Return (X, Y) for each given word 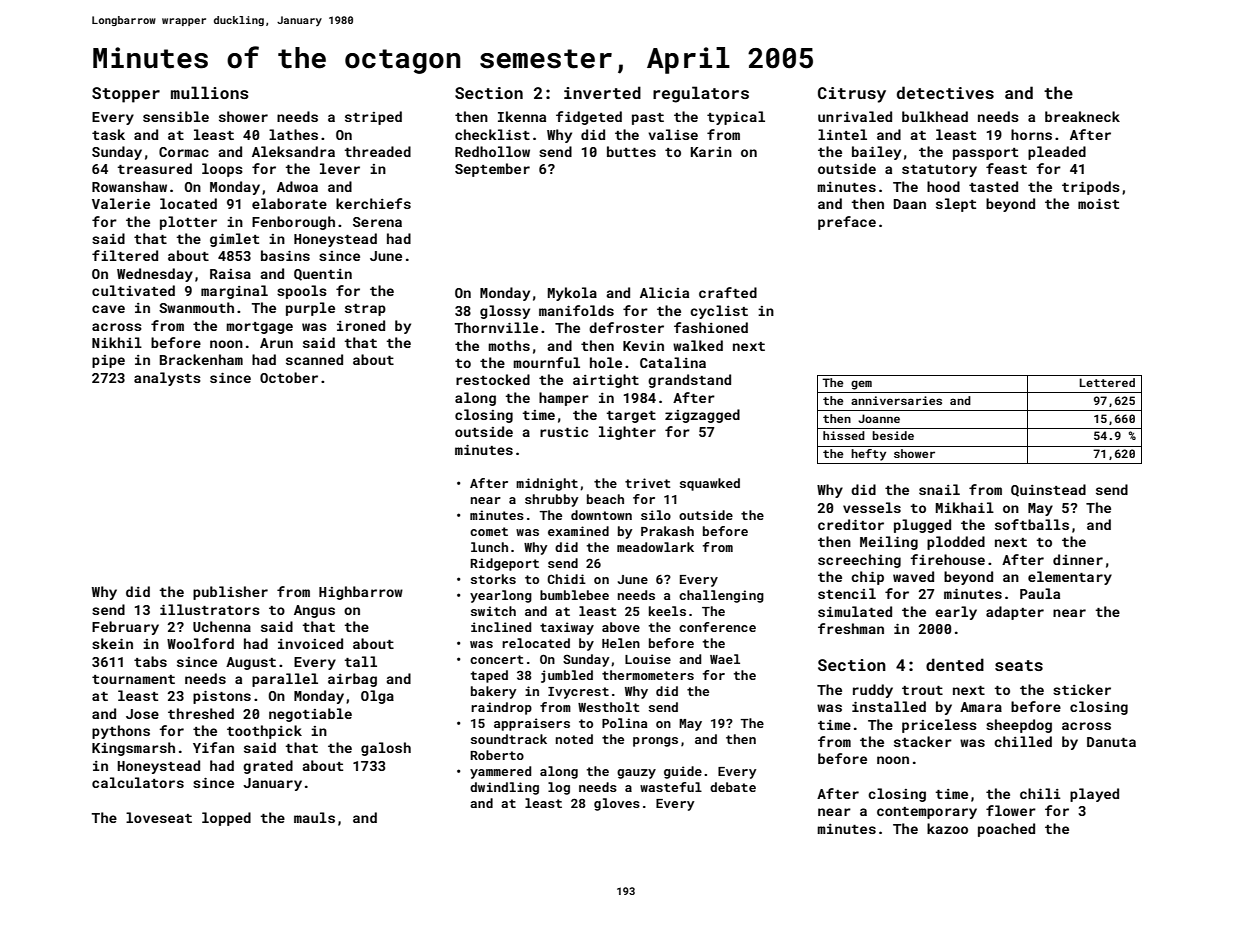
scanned (314, 359)
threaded (378, 151)
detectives (945, 92)
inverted (602, 92)
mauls (314, 817)
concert (497, 659)
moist (1098, 204)
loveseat (159, 817)
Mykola (572, 294)
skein (112, 643)
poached (1006, 830)
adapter (1015, 613)
